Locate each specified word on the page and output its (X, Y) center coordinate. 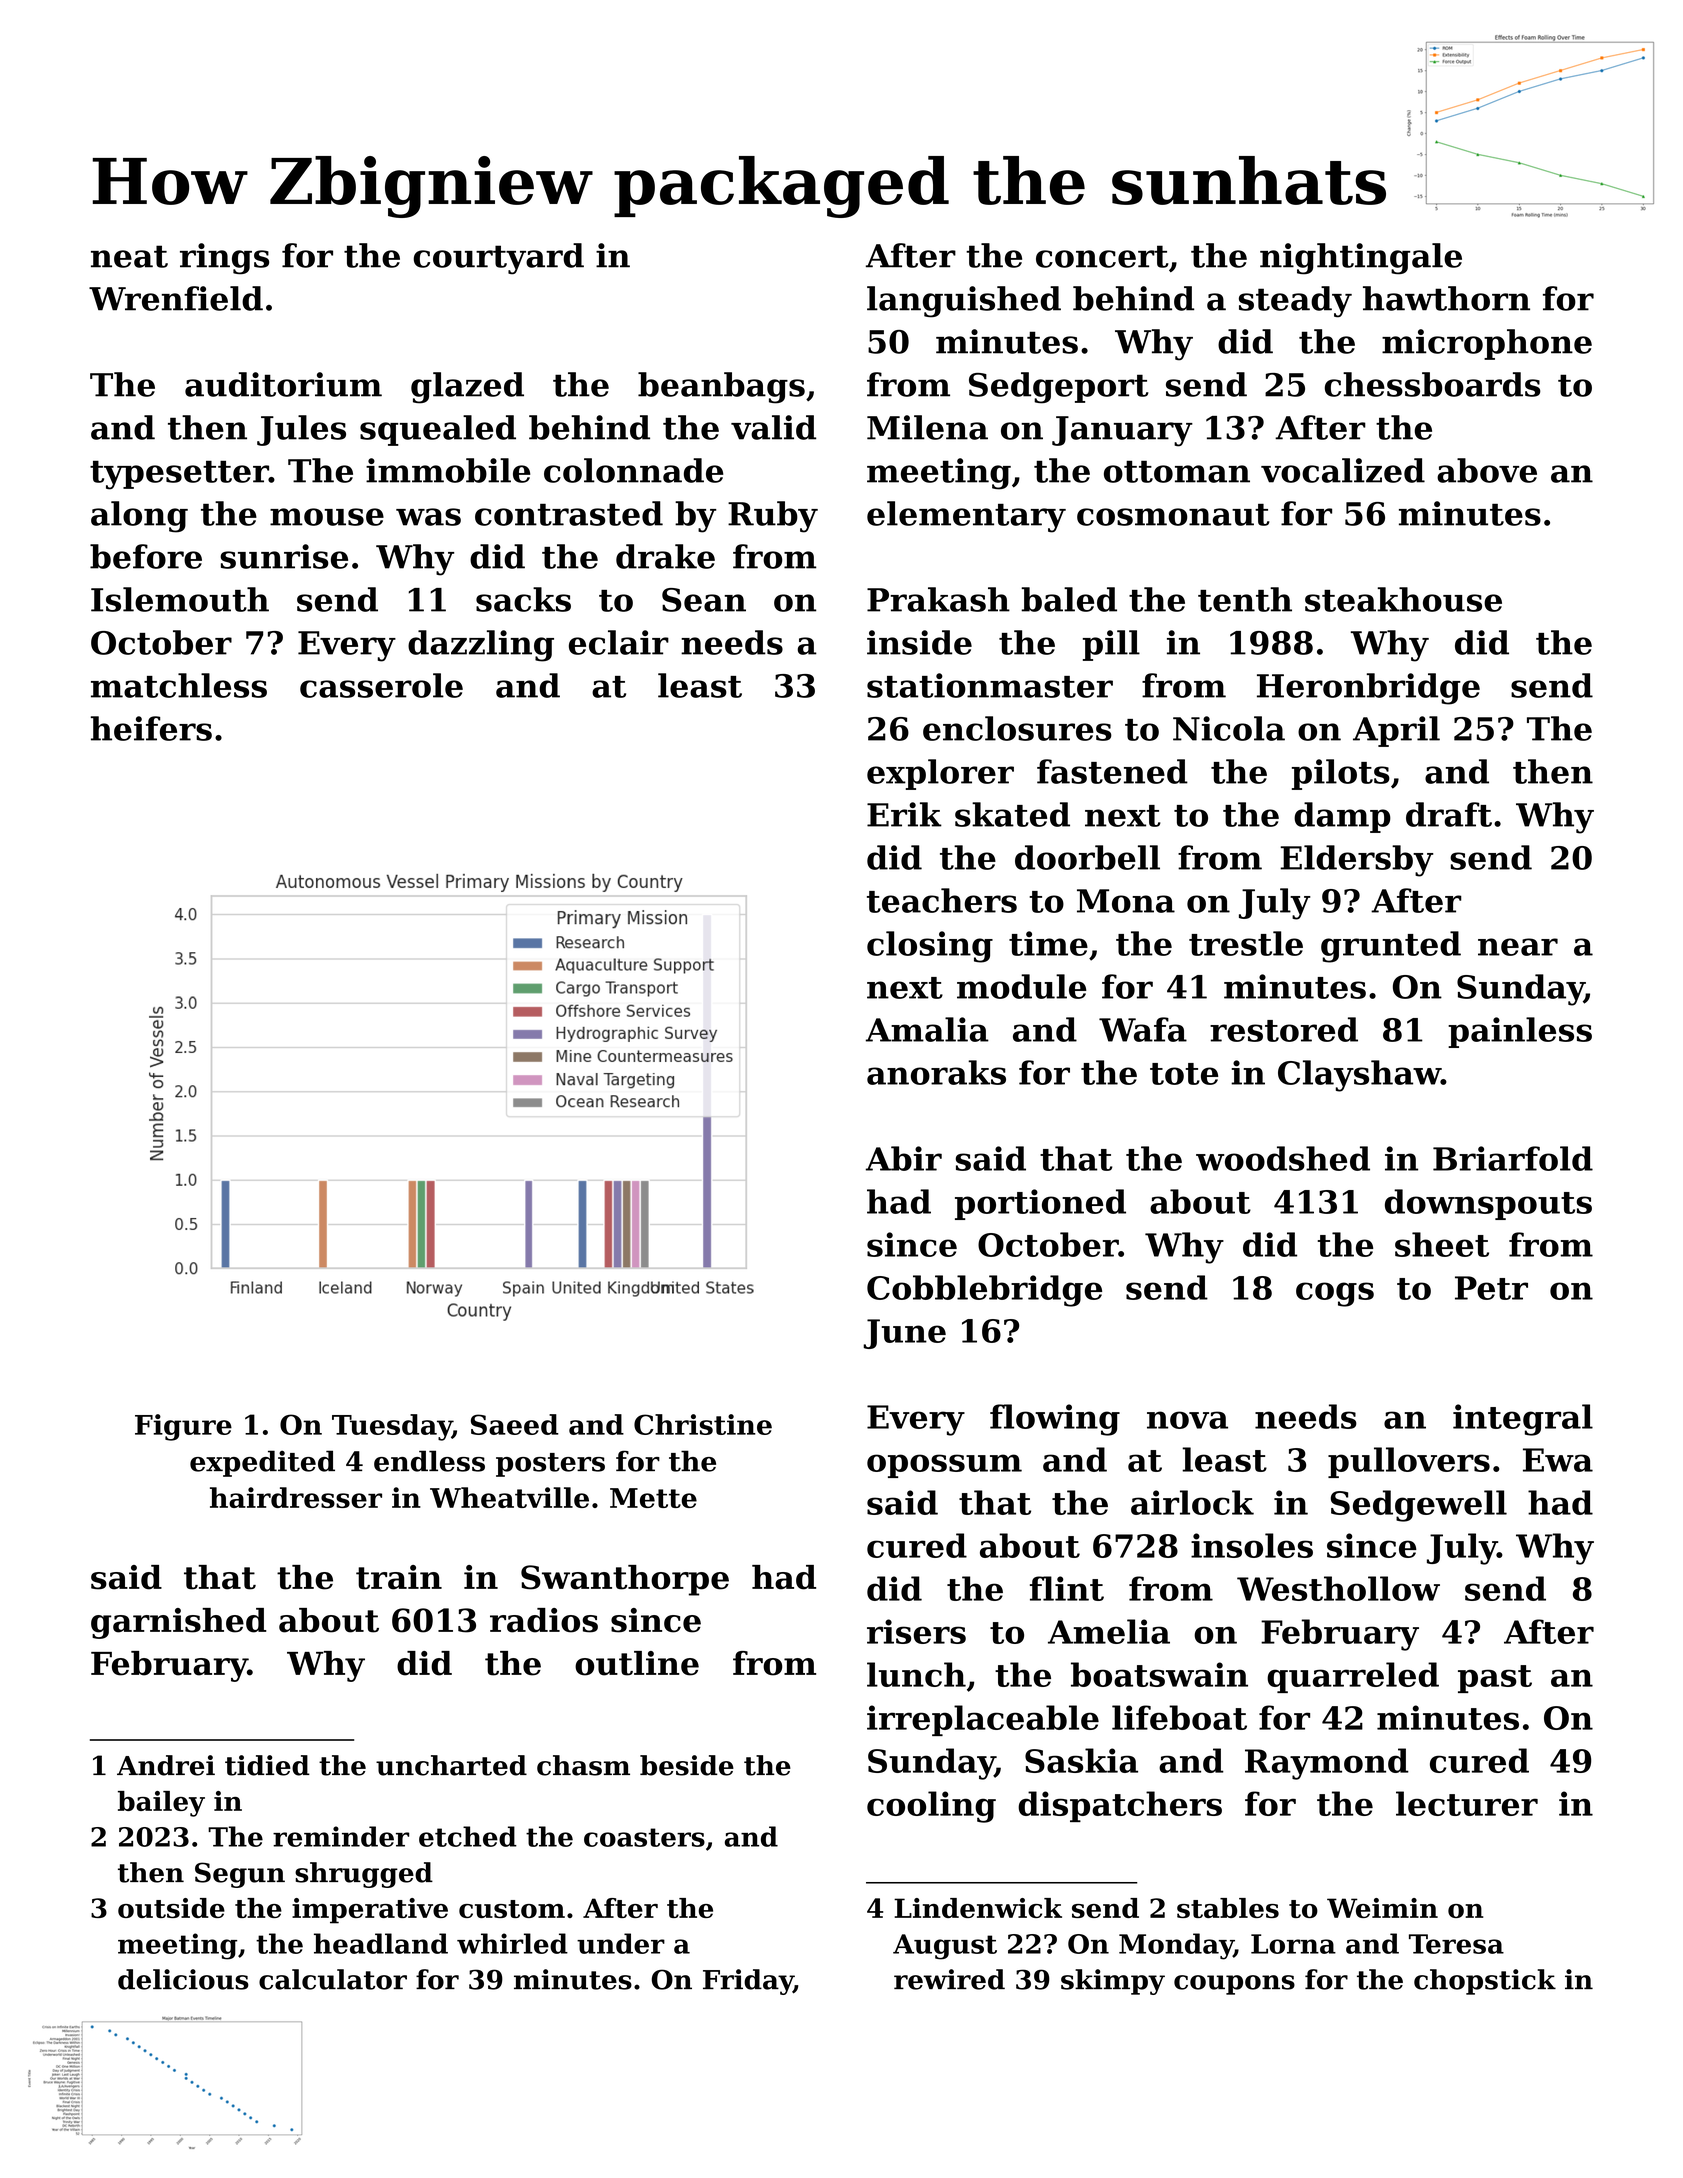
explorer (940, 774)
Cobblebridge (984, 1291)
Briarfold (1513, 1158)
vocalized (1343, 470)
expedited (262, 1463)
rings (224, 259)
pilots (1341, 774)
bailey (161, 1804)
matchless (179, 685)
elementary (966, 517)
